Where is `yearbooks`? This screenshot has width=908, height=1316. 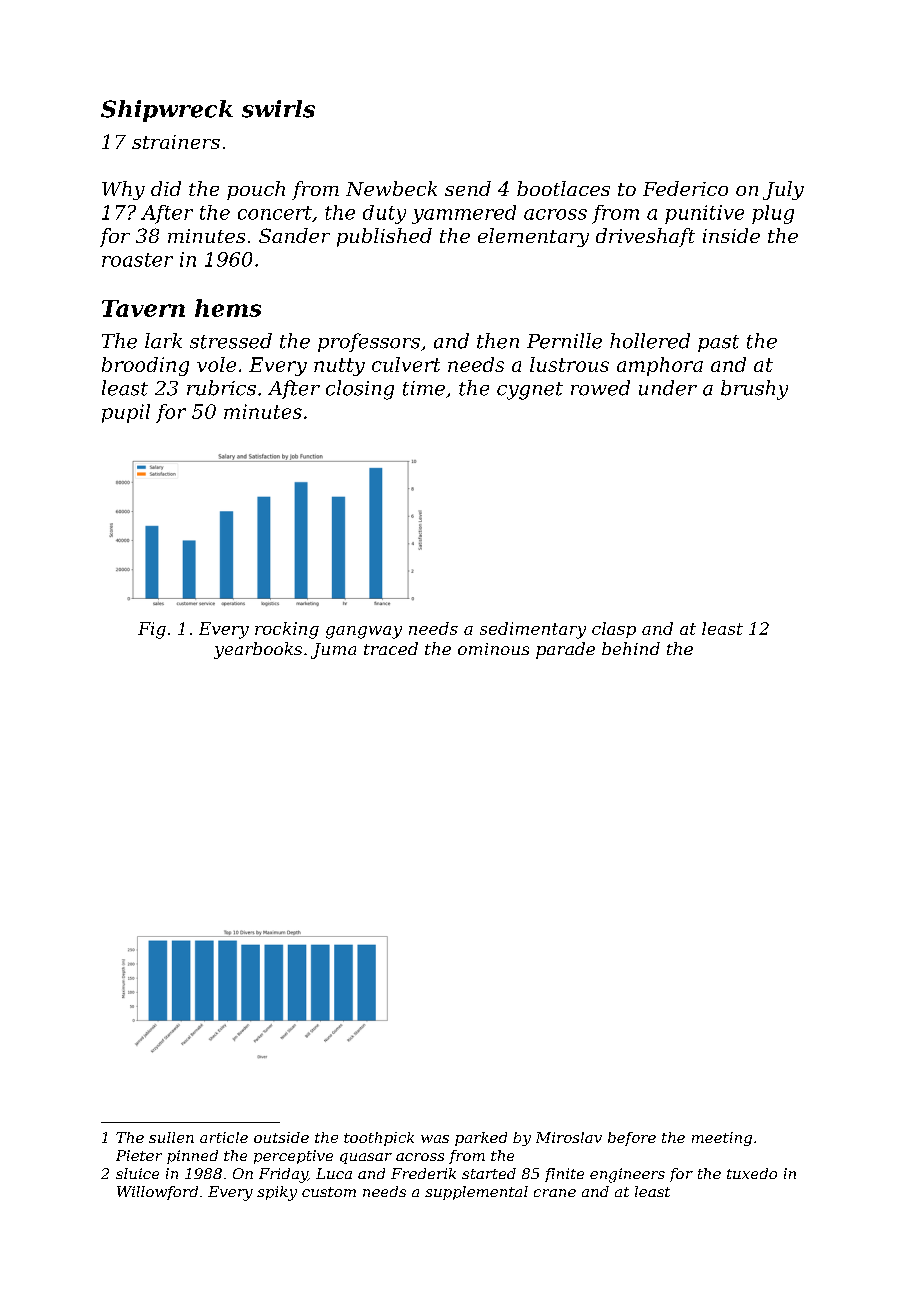
yearbooks is located at coordinates (258, 650).
